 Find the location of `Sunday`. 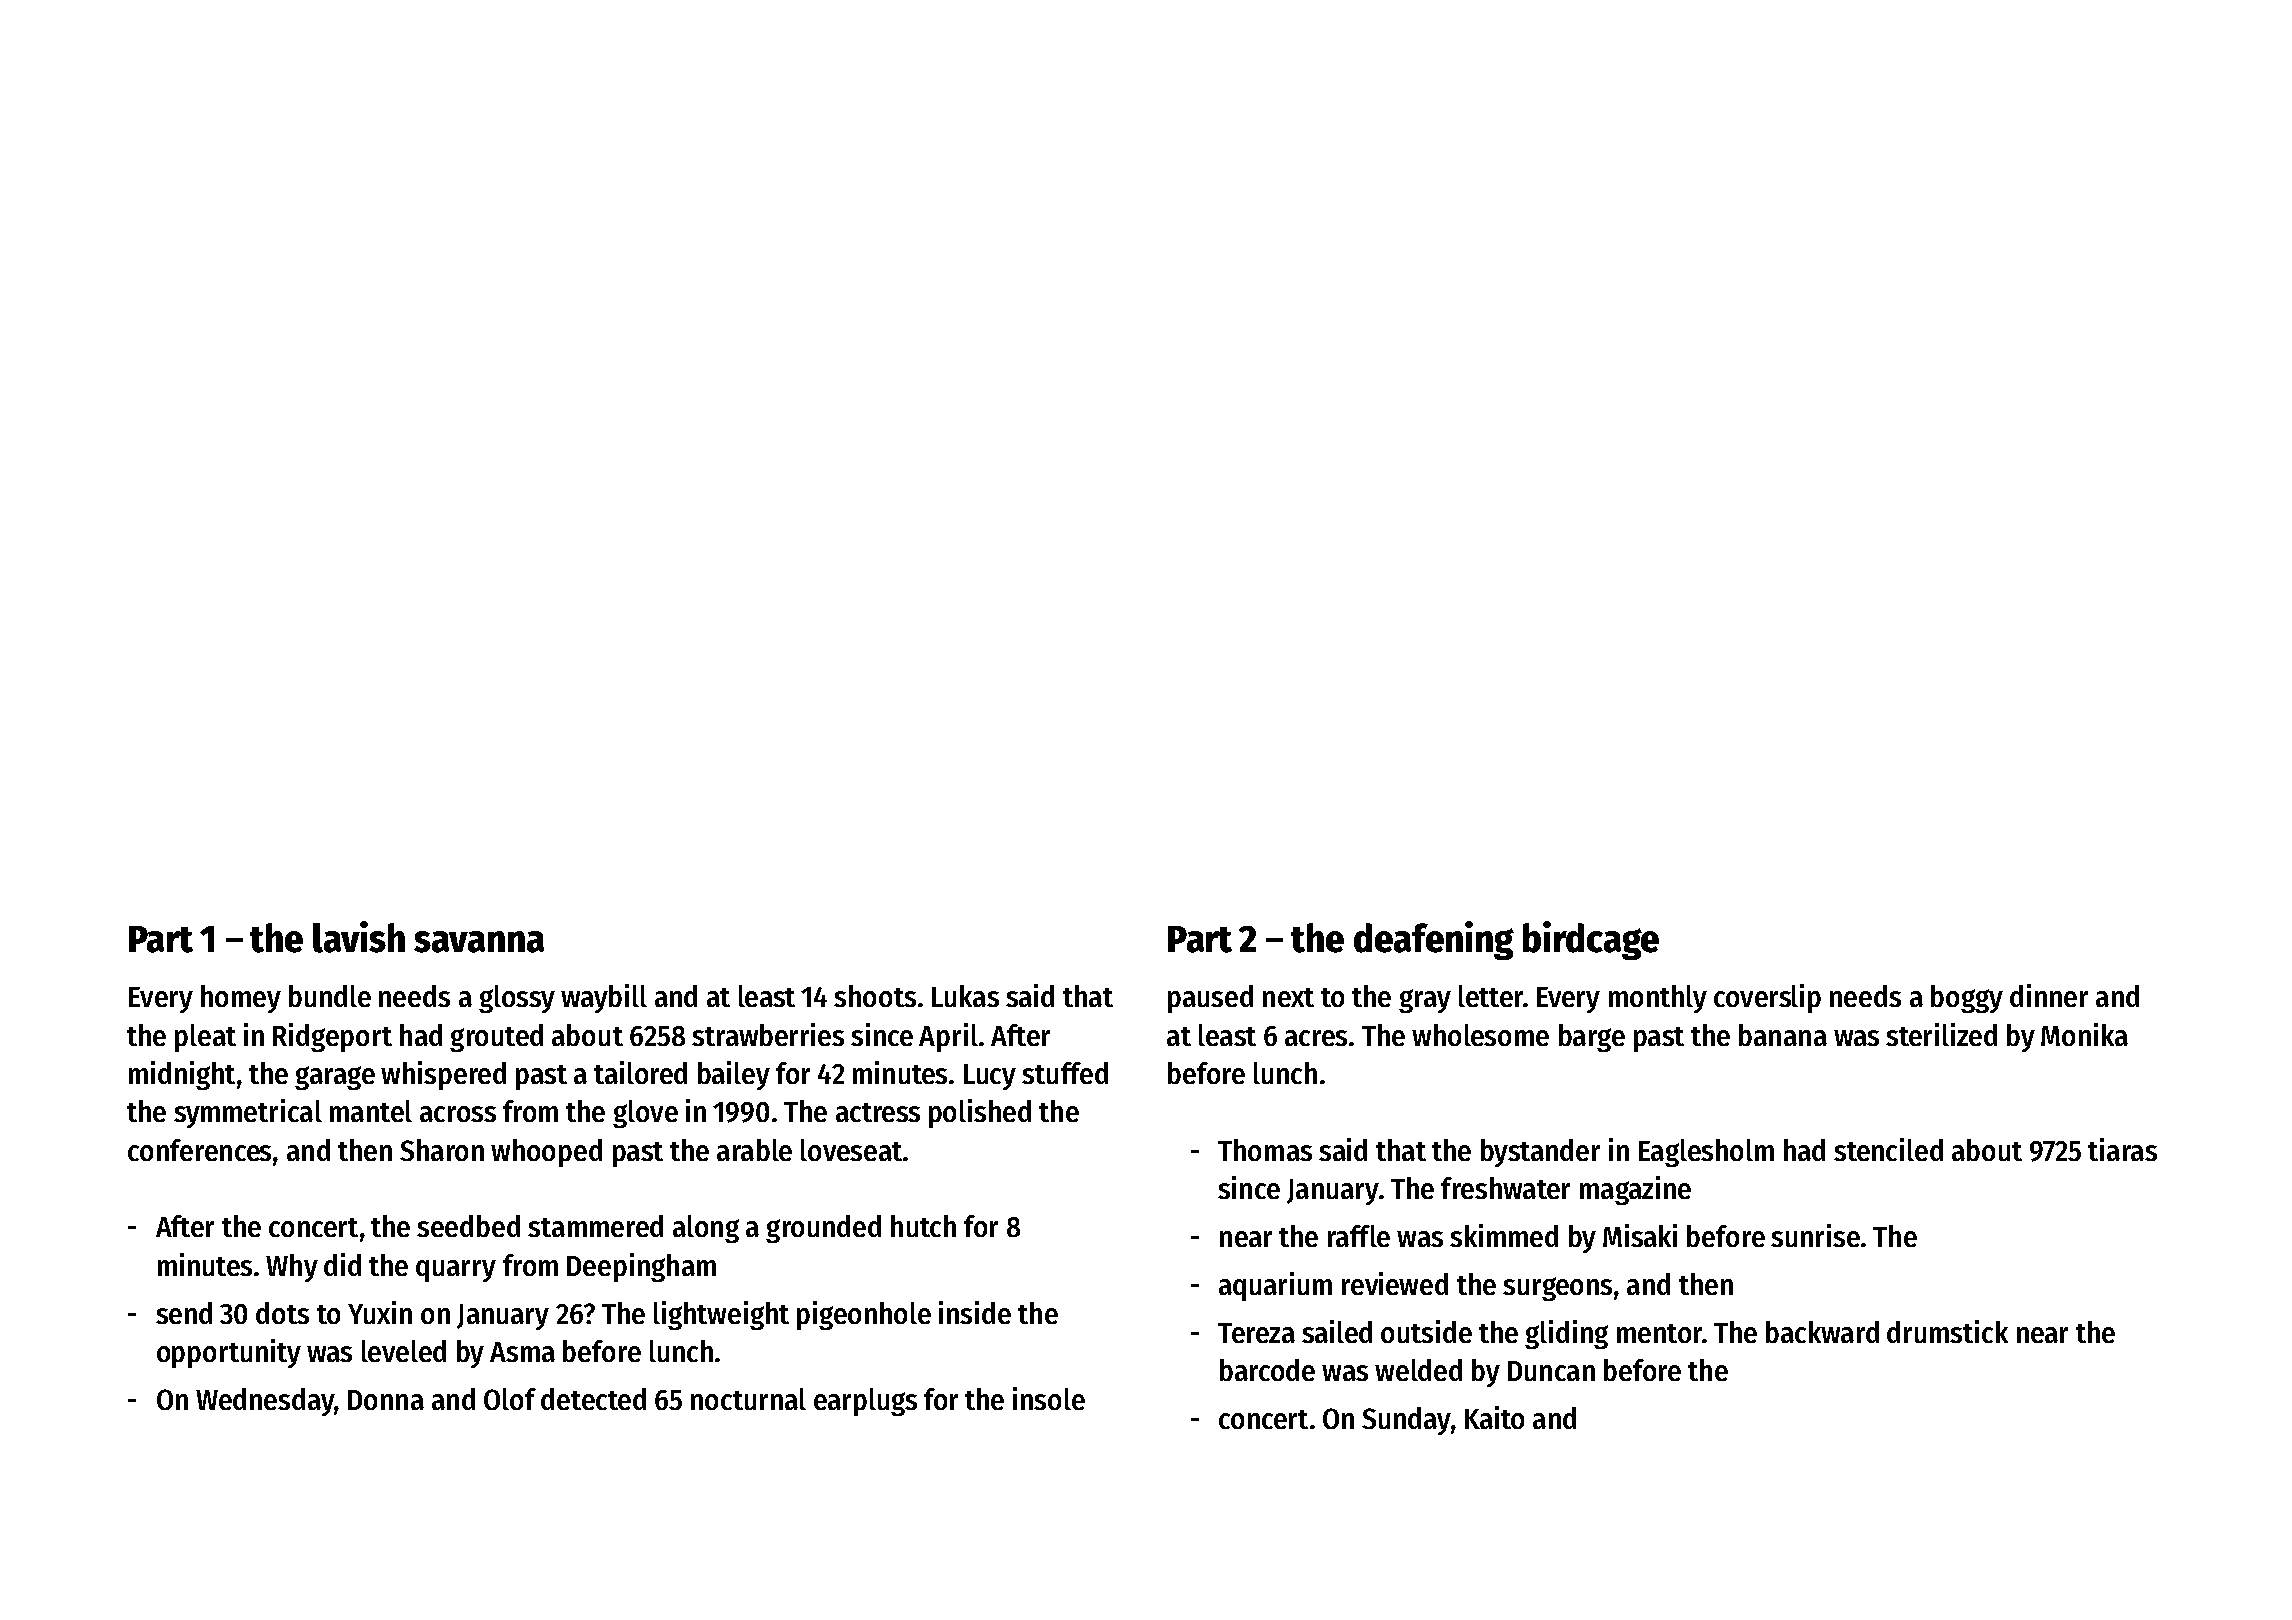

Sunday is located at coordinates (1406, 1421).
